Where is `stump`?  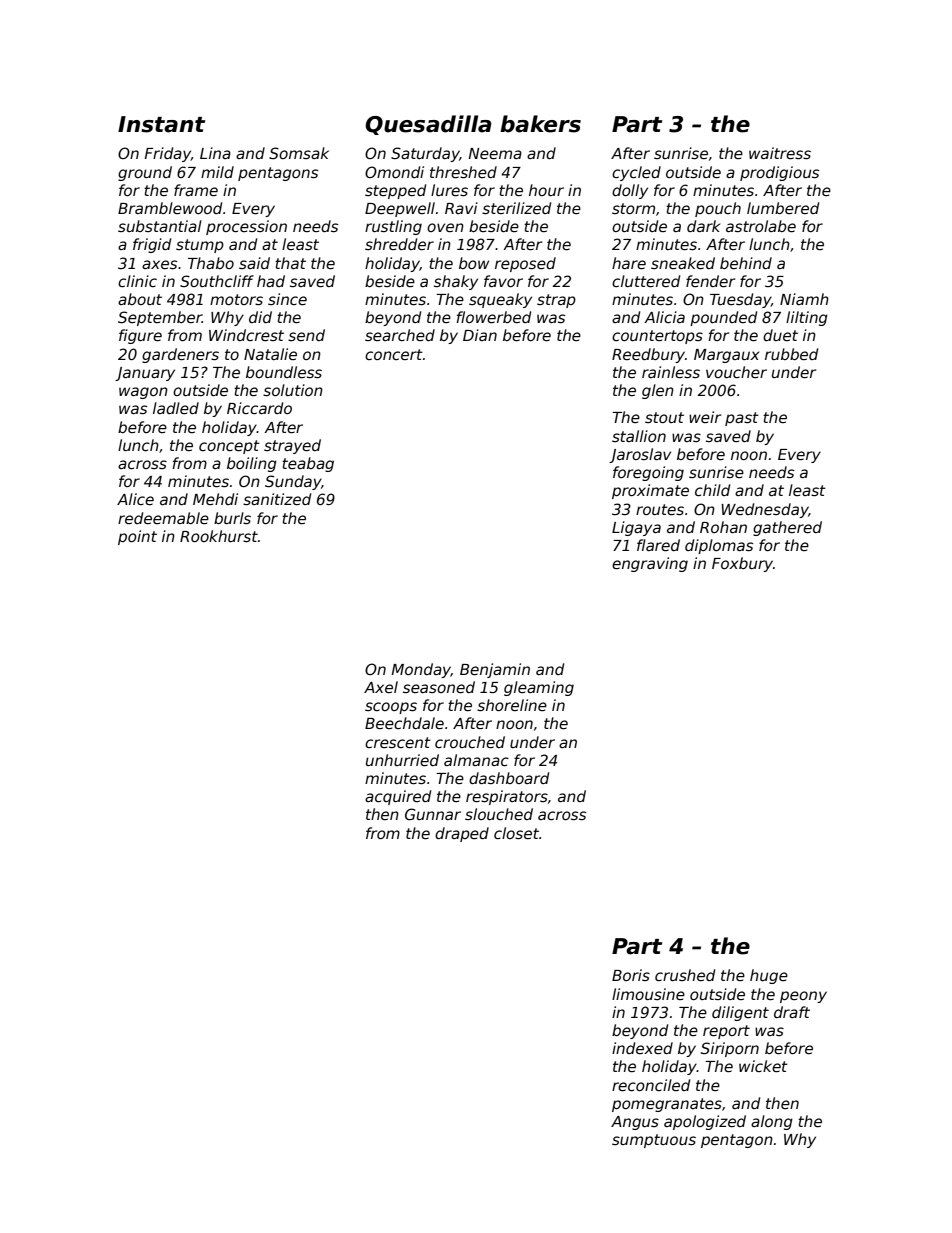 stump is located at coordinates (200, 246).
